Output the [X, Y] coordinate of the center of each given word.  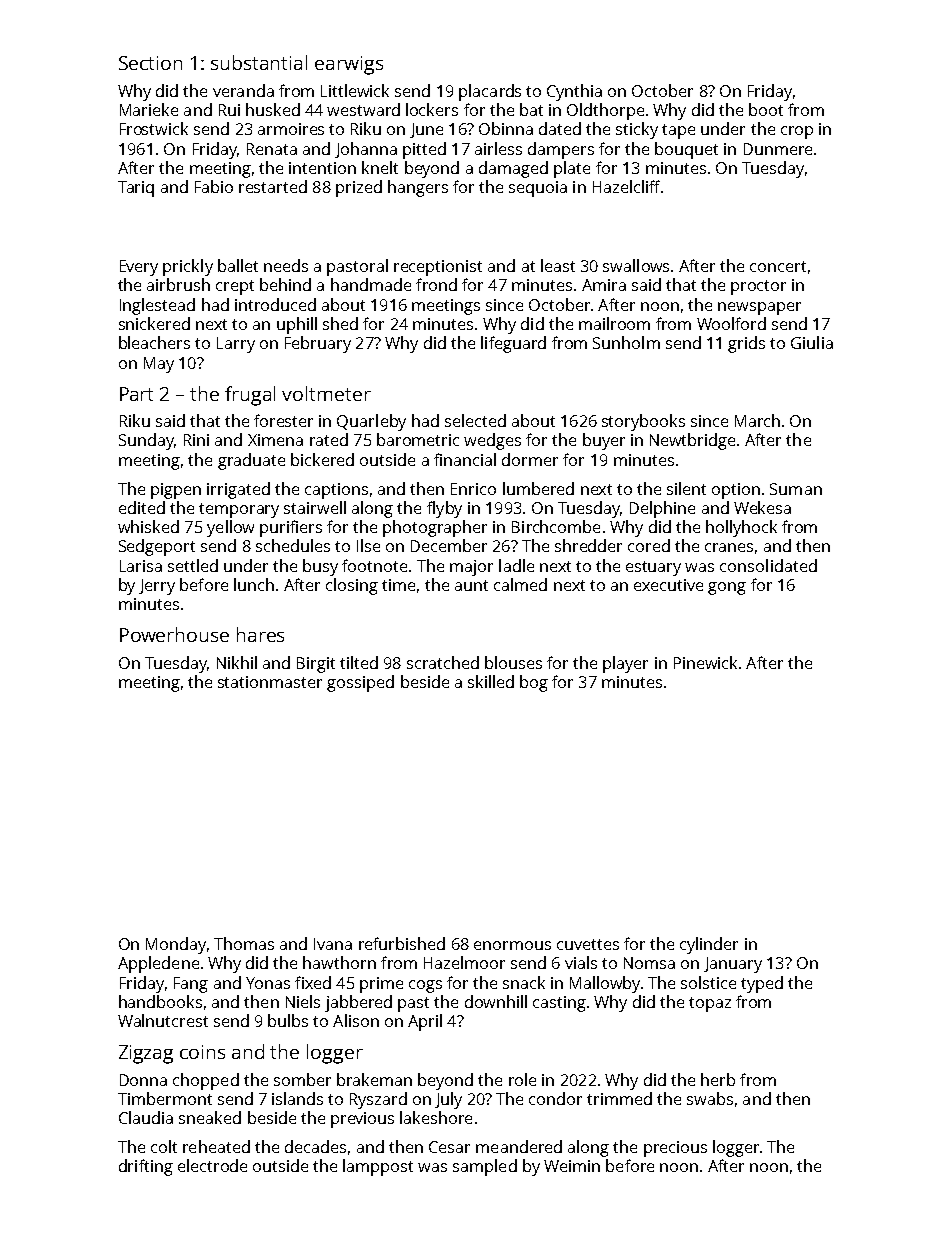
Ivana [333, 944]
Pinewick [705, 662]
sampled [485, 1167]
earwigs [349, 65]
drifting [146, 1167]
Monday [176, 945]
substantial [259, 62]
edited [142, 507]
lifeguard [513, 344]
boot [766, 109]
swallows [636, 265]
